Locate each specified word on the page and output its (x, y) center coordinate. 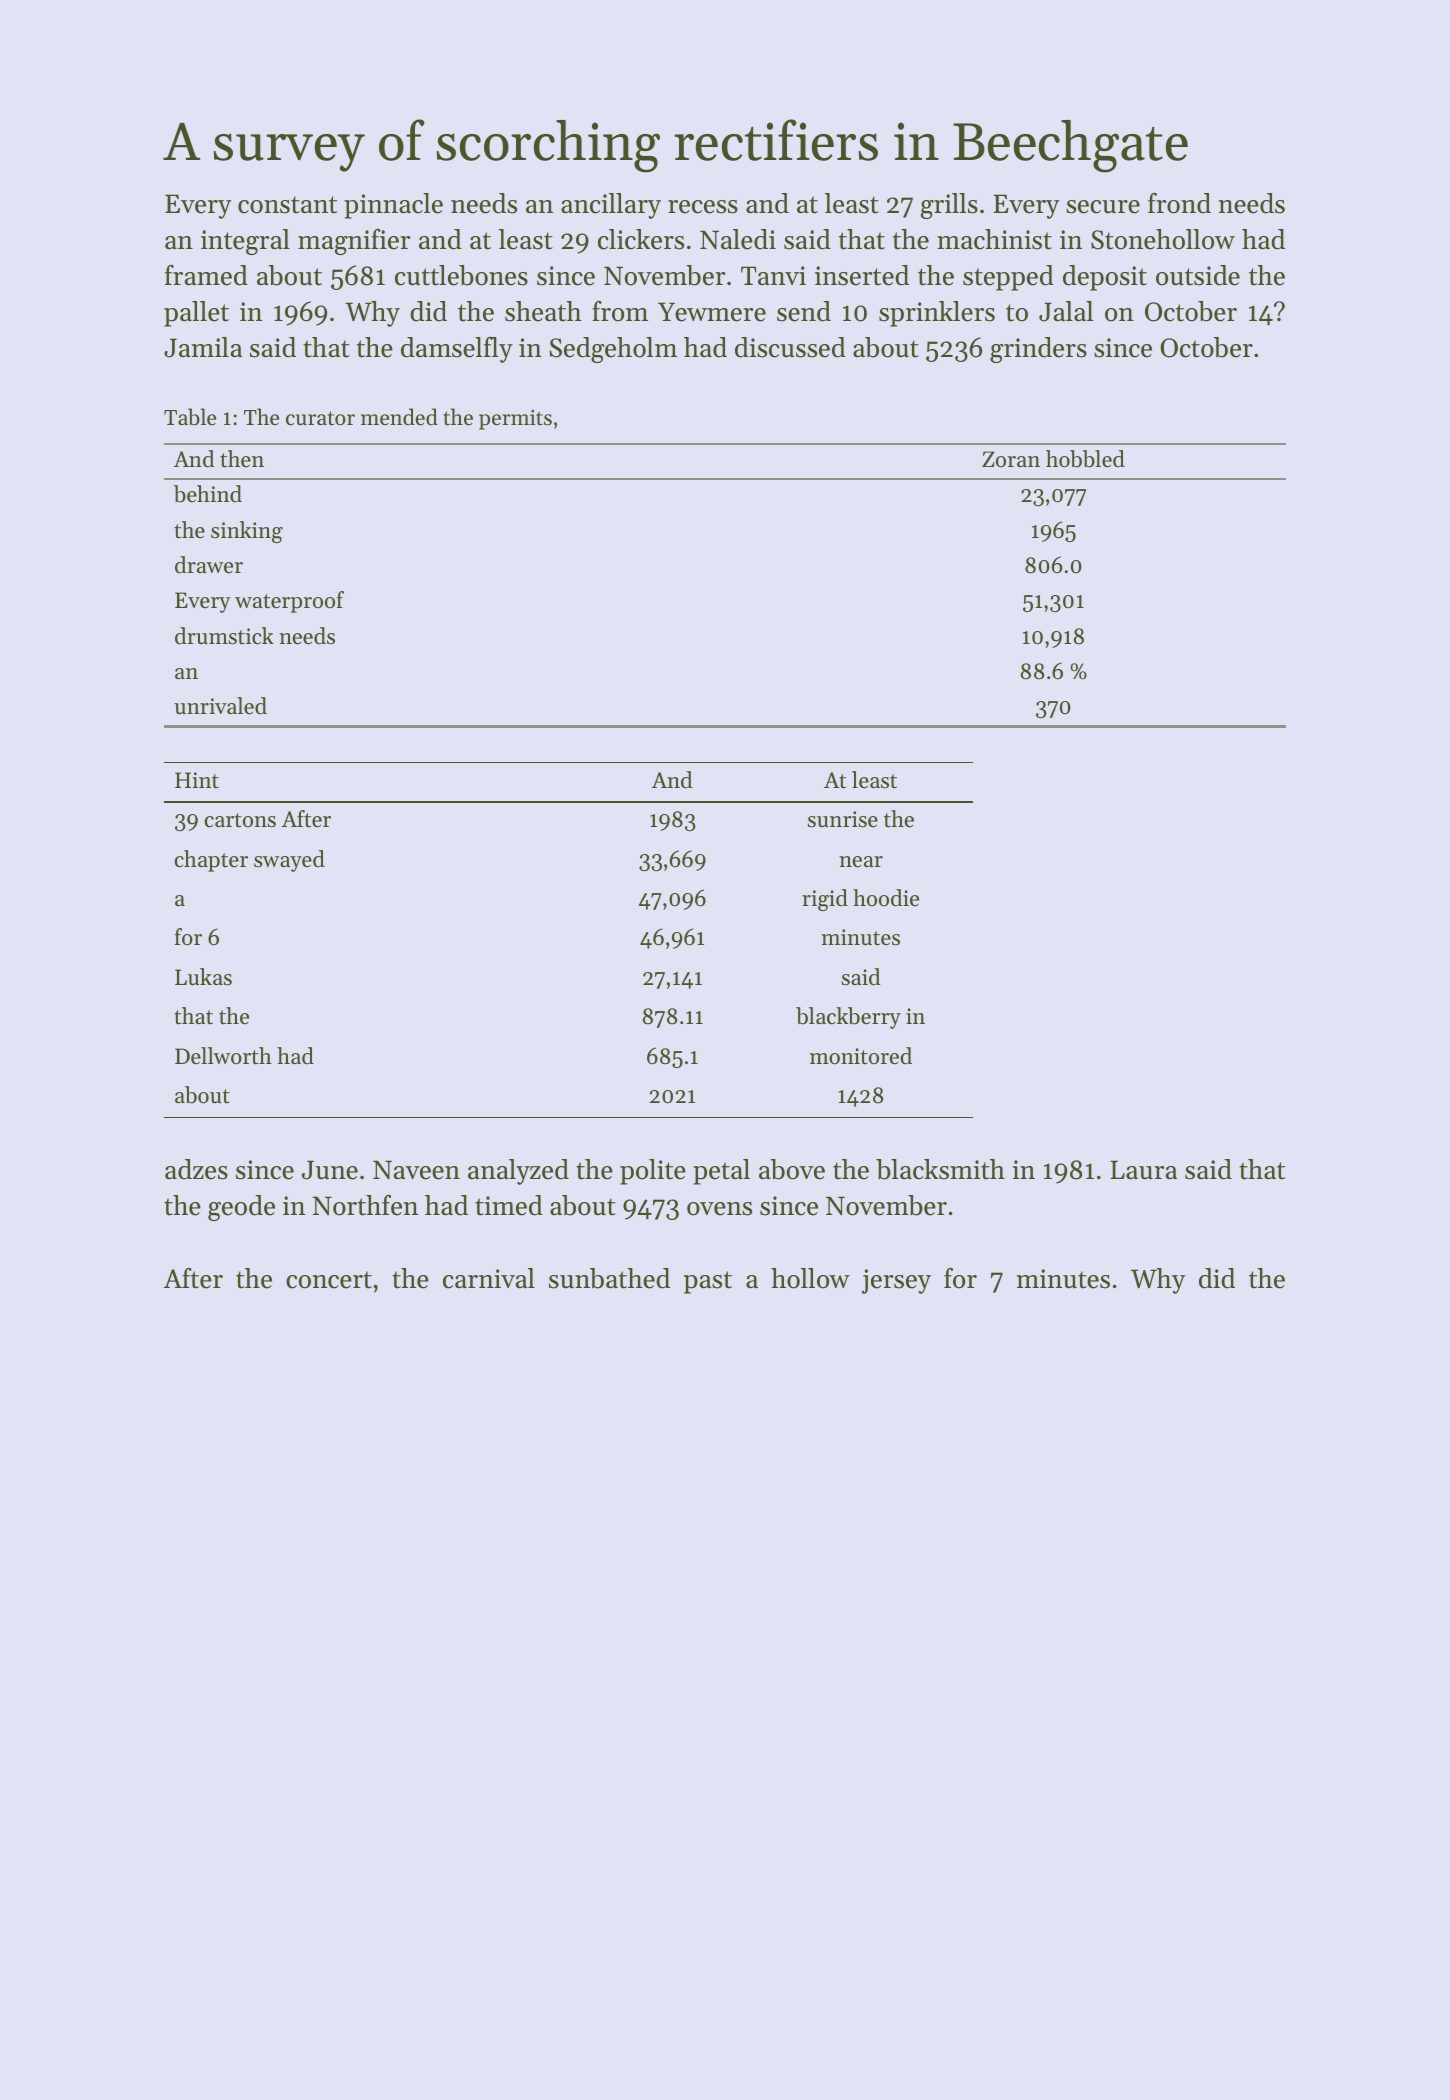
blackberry (848, 1018)
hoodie (886, 898)
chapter (211, 861)
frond (1179, 203)
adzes (196, 1169)
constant (287, 205)
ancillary (611, 206)
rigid (825, 900)
